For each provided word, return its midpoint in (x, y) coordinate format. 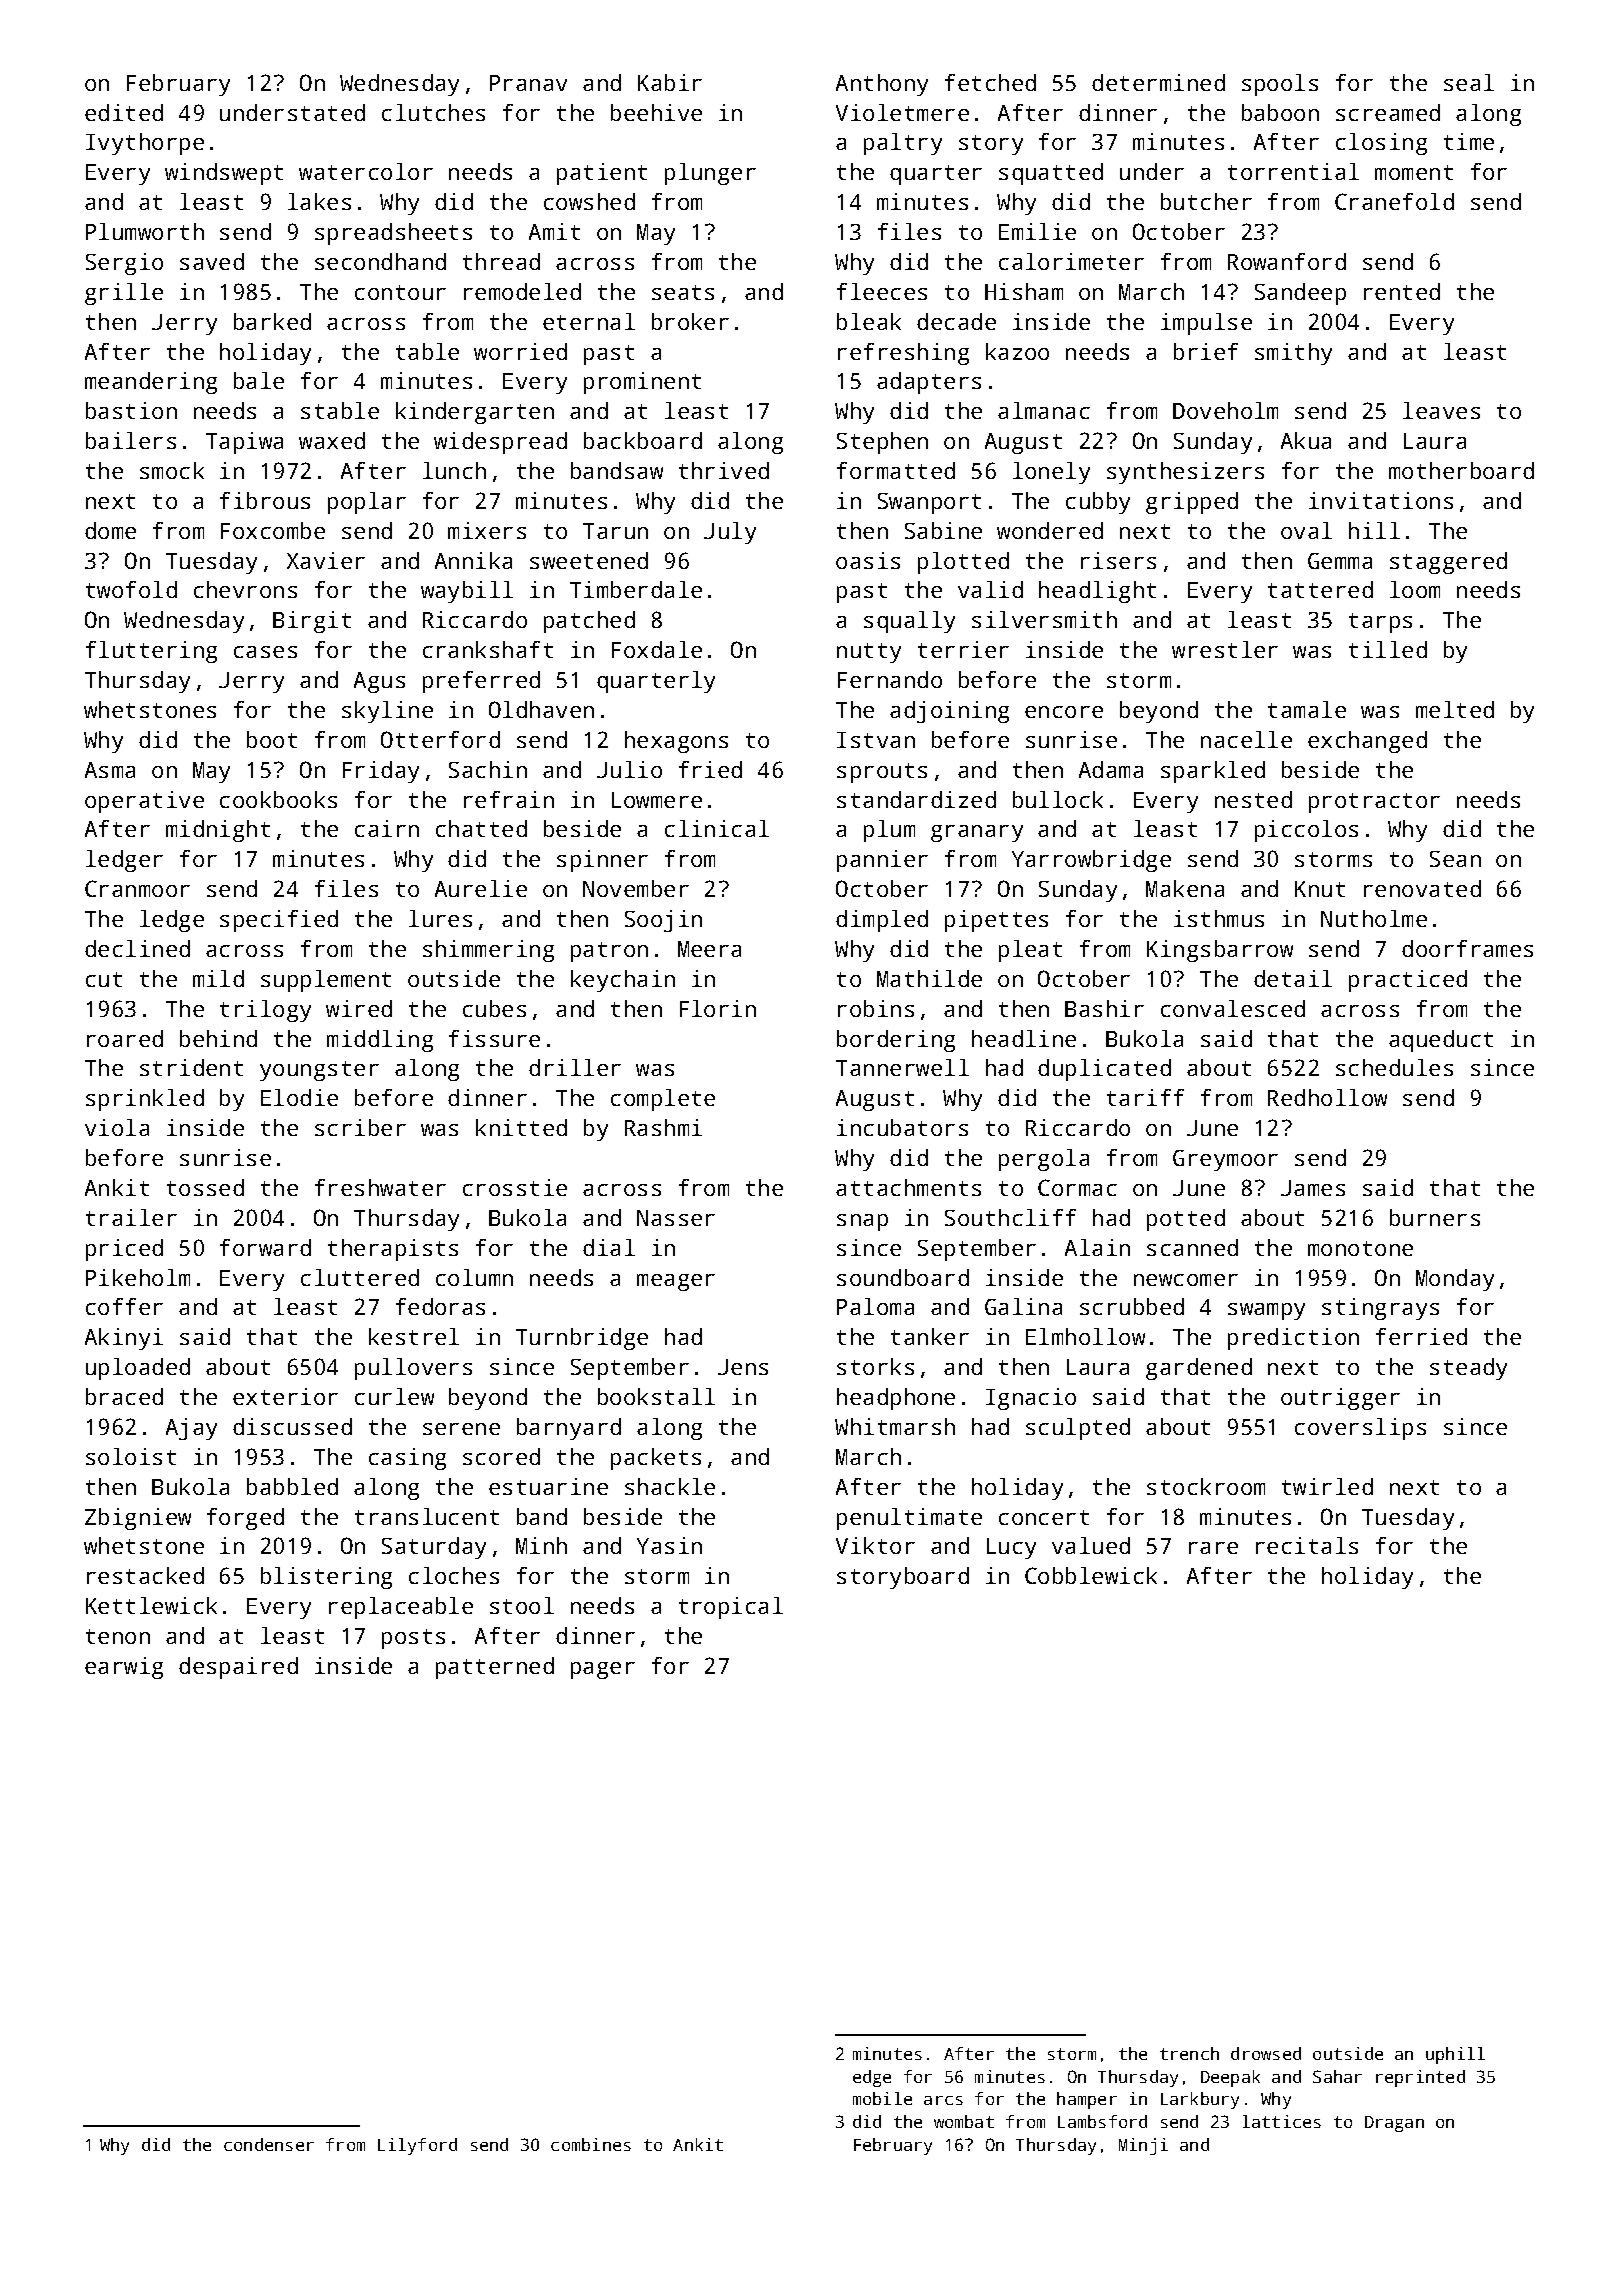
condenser (269, 2144)
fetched (990, 82)
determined (1158, 82)
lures (440, 918)
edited (124, 112)
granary (977, 833)
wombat (964, 2121)
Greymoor (1225, 1160)
